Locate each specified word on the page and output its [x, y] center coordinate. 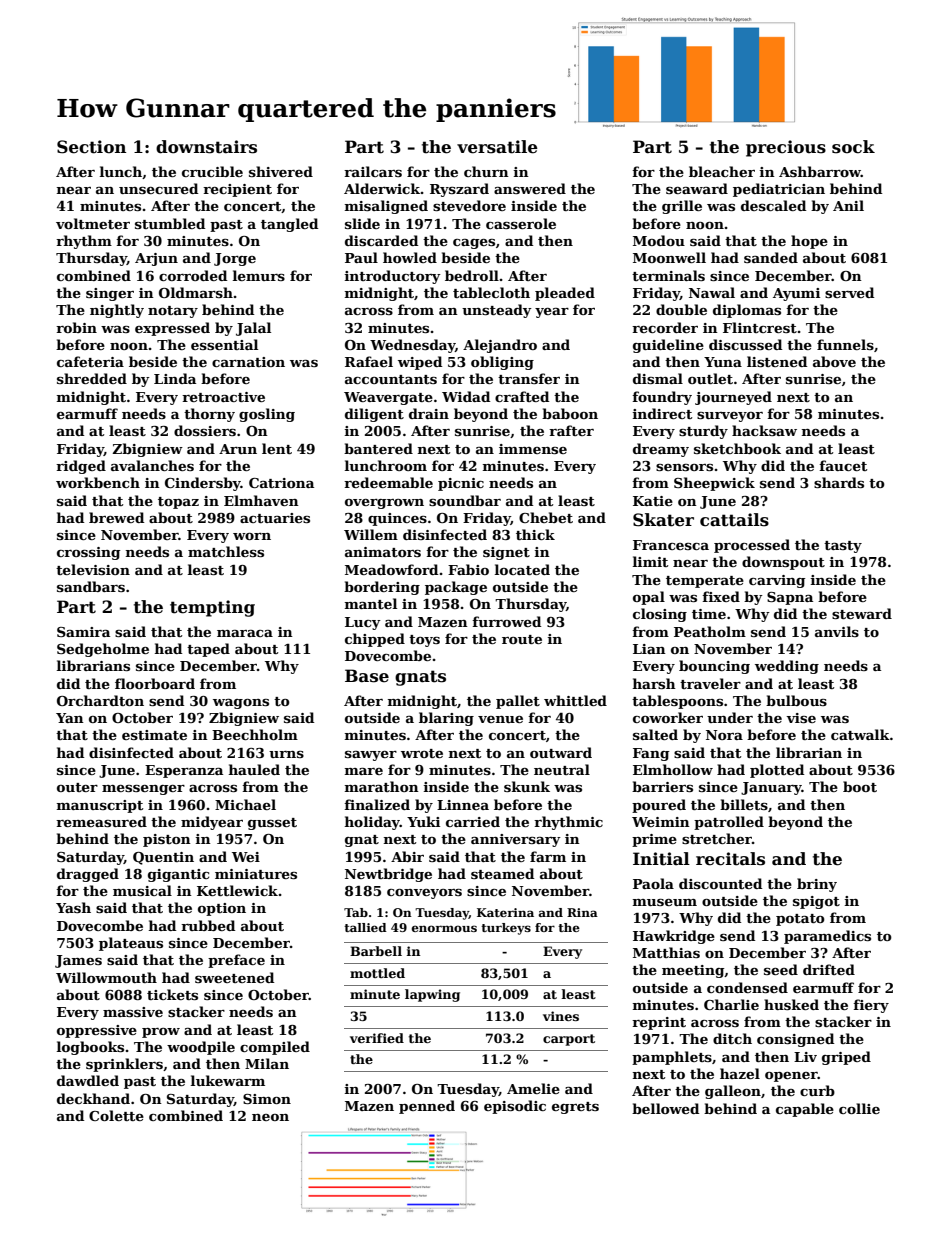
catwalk [860, 734]
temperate [705, 582]
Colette [116, 1115]
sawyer [371, 756]
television [93, 569]
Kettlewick [237, 890]
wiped [420, 363]
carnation [248, 362]
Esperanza [184, 771]
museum [665, 902]
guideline [668, 346]
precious [786, 148]
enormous [444, 928]
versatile [497, 147]
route [522, 639]
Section [91, 147]
